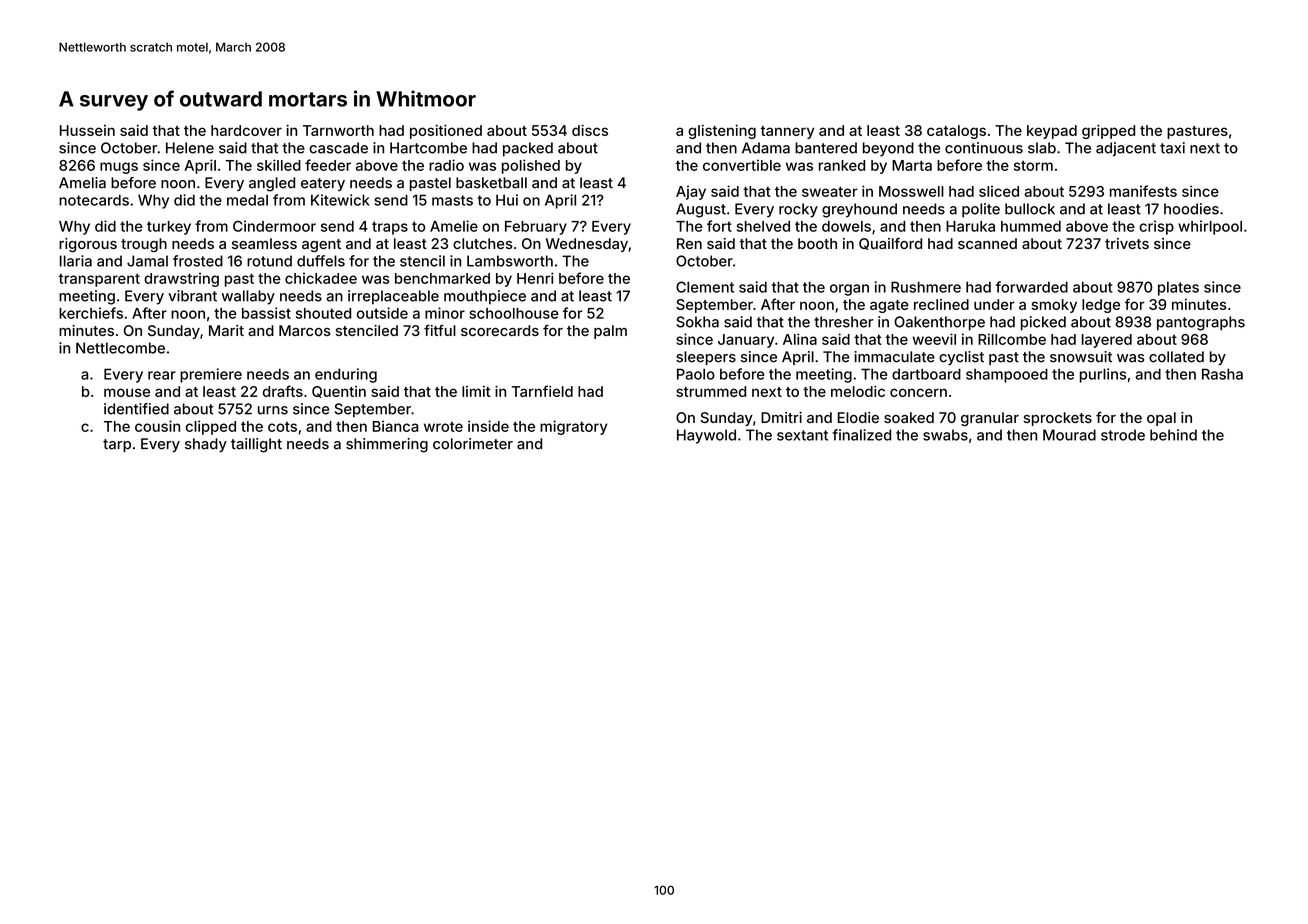  What do you see at coordinates (91, 313) in the screenshot?
I see `kerchiefs` at bounding box center [91, 313].
